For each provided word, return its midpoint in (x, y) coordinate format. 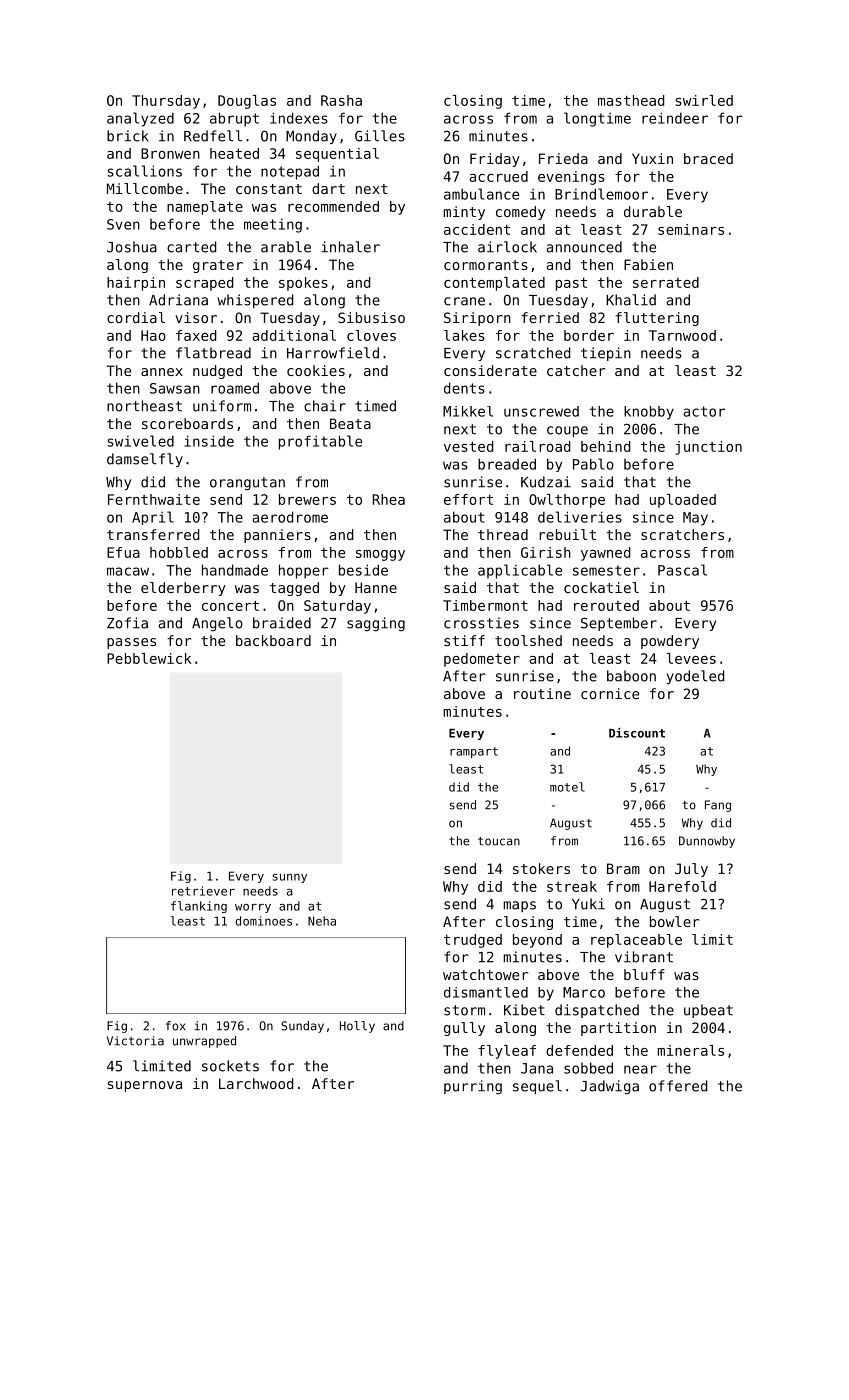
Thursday (166, 102)
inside (209, 441)
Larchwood (256, 1083)
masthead (631, 100)
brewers (307, 499)
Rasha (341, 100)
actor (704, 411)
